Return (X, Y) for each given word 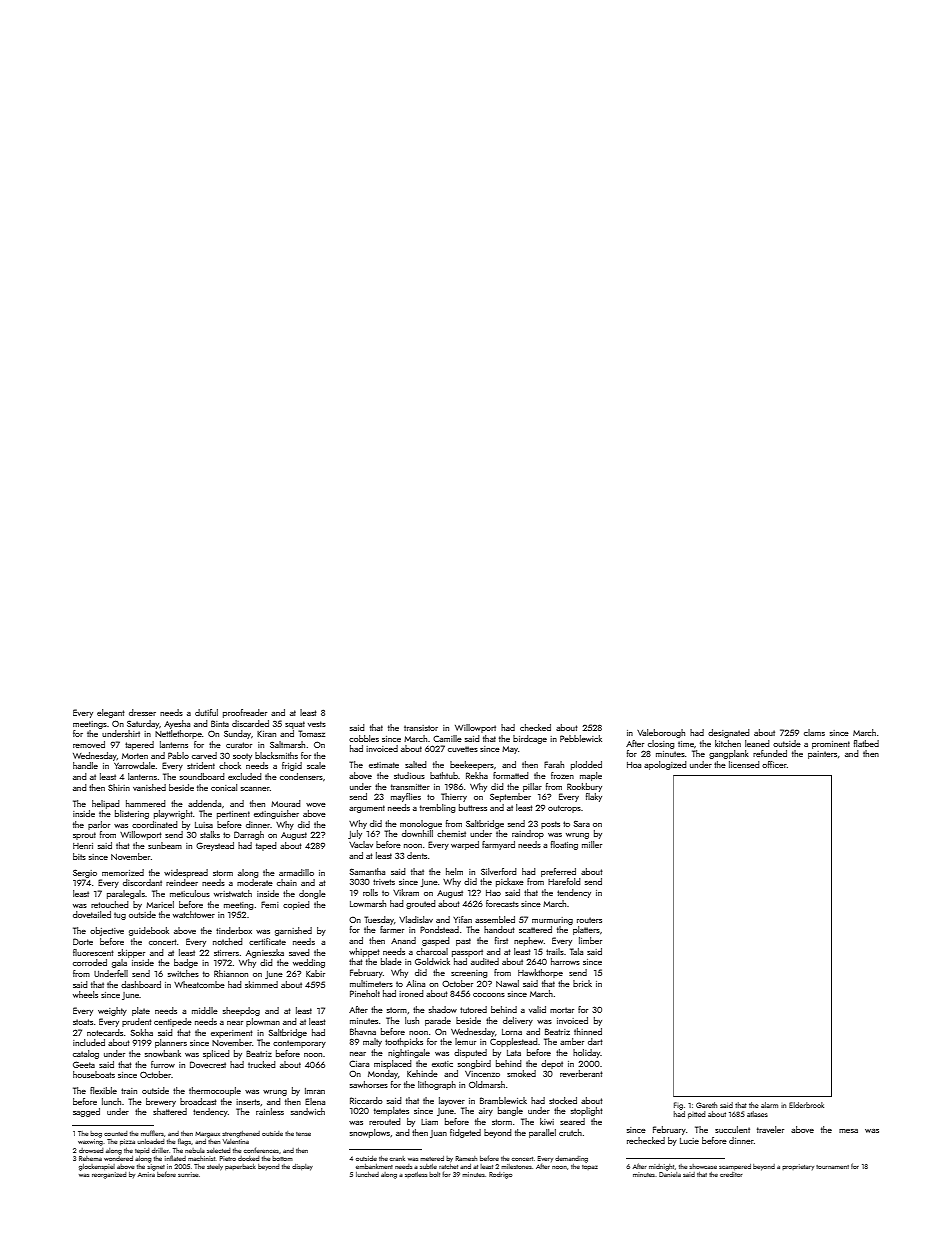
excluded (244, 776)
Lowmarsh (368, 903)
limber (590, 940)
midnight (661, 1167)
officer (774, 764)
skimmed (261, 984)
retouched (109, 904)
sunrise (188, 1174)
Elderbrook (806, 1105)
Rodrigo (500, 1175)
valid (537, 1009)
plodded (586, 765)
